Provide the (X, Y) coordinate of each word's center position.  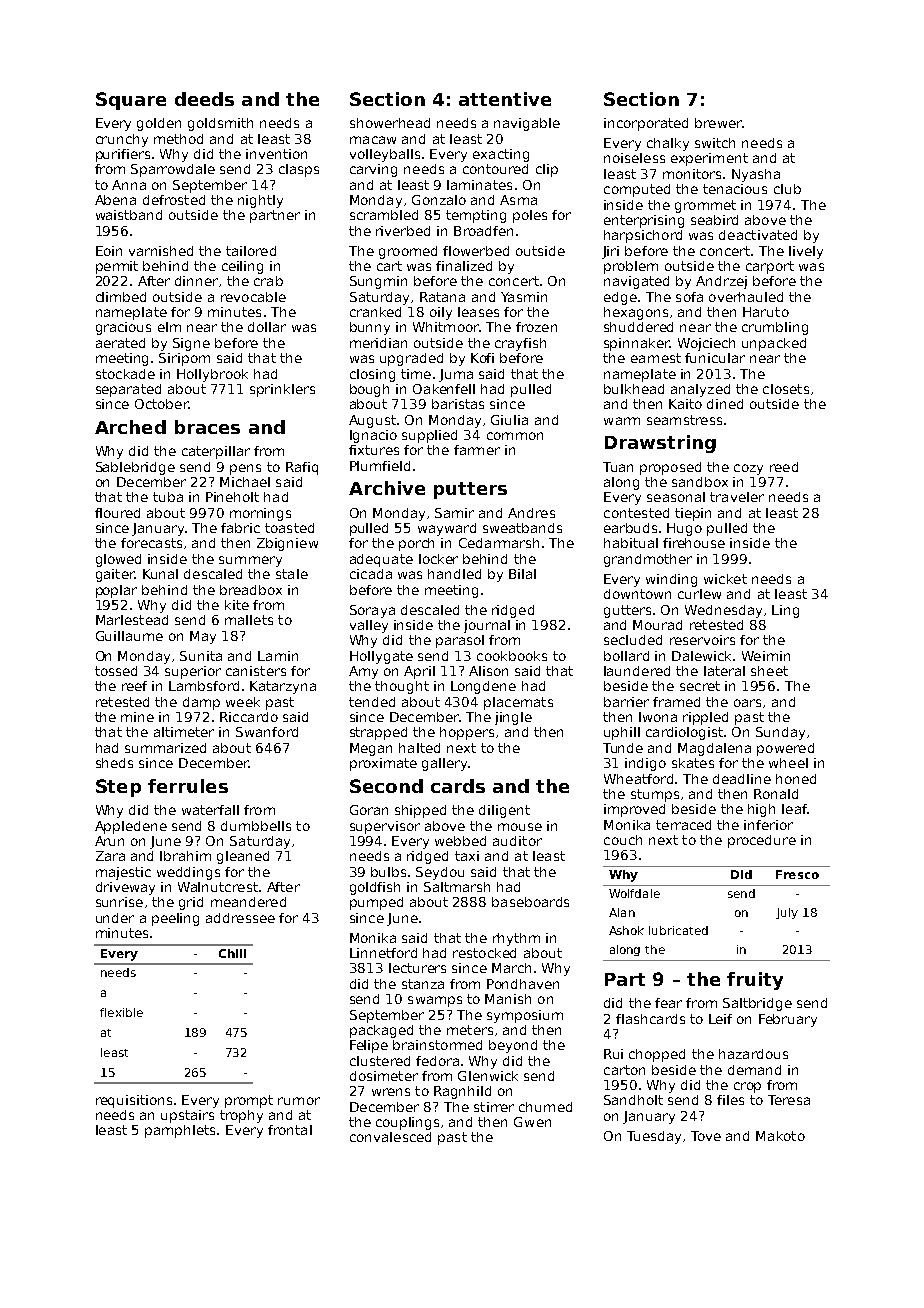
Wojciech (706, 344)
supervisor (385, 827)
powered (785, 749)
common (515, 436)
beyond (513, 1046)
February (788, 1020)
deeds (204, 99)
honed (796, 779)
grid (191, 903)
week (243, 702)
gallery (444, 764)
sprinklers (282, 390)
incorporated (646, 124)
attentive (505, 99)
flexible (121, 1012)
